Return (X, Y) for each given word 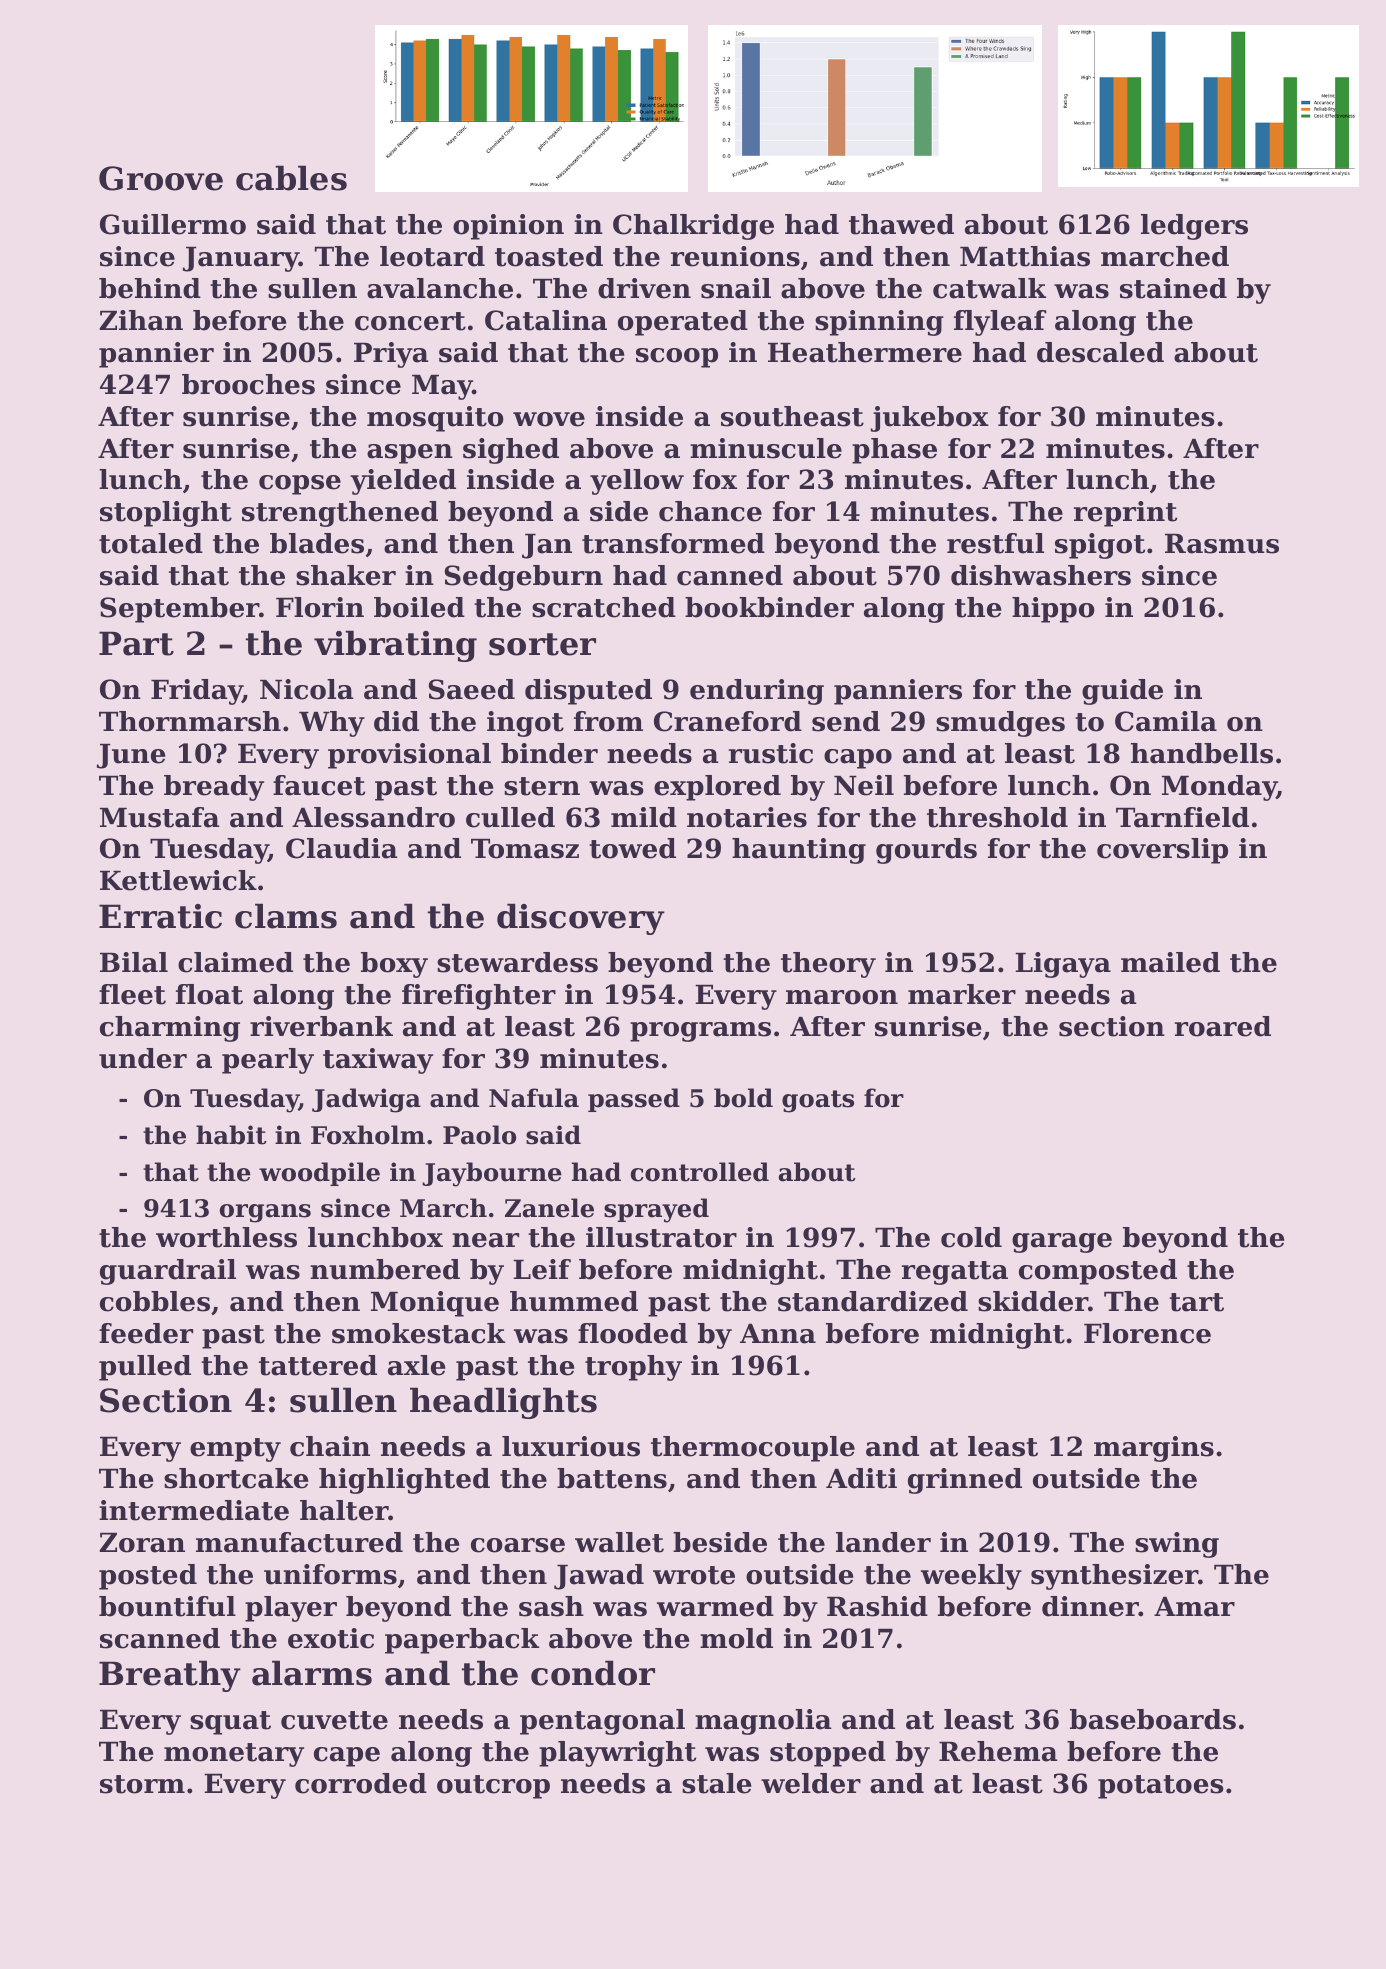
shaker (346, 575)
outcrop (493, 1787)
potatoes (1161, 1787)
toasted (549, 256)
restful (995, 543)
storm (142, 1784)
